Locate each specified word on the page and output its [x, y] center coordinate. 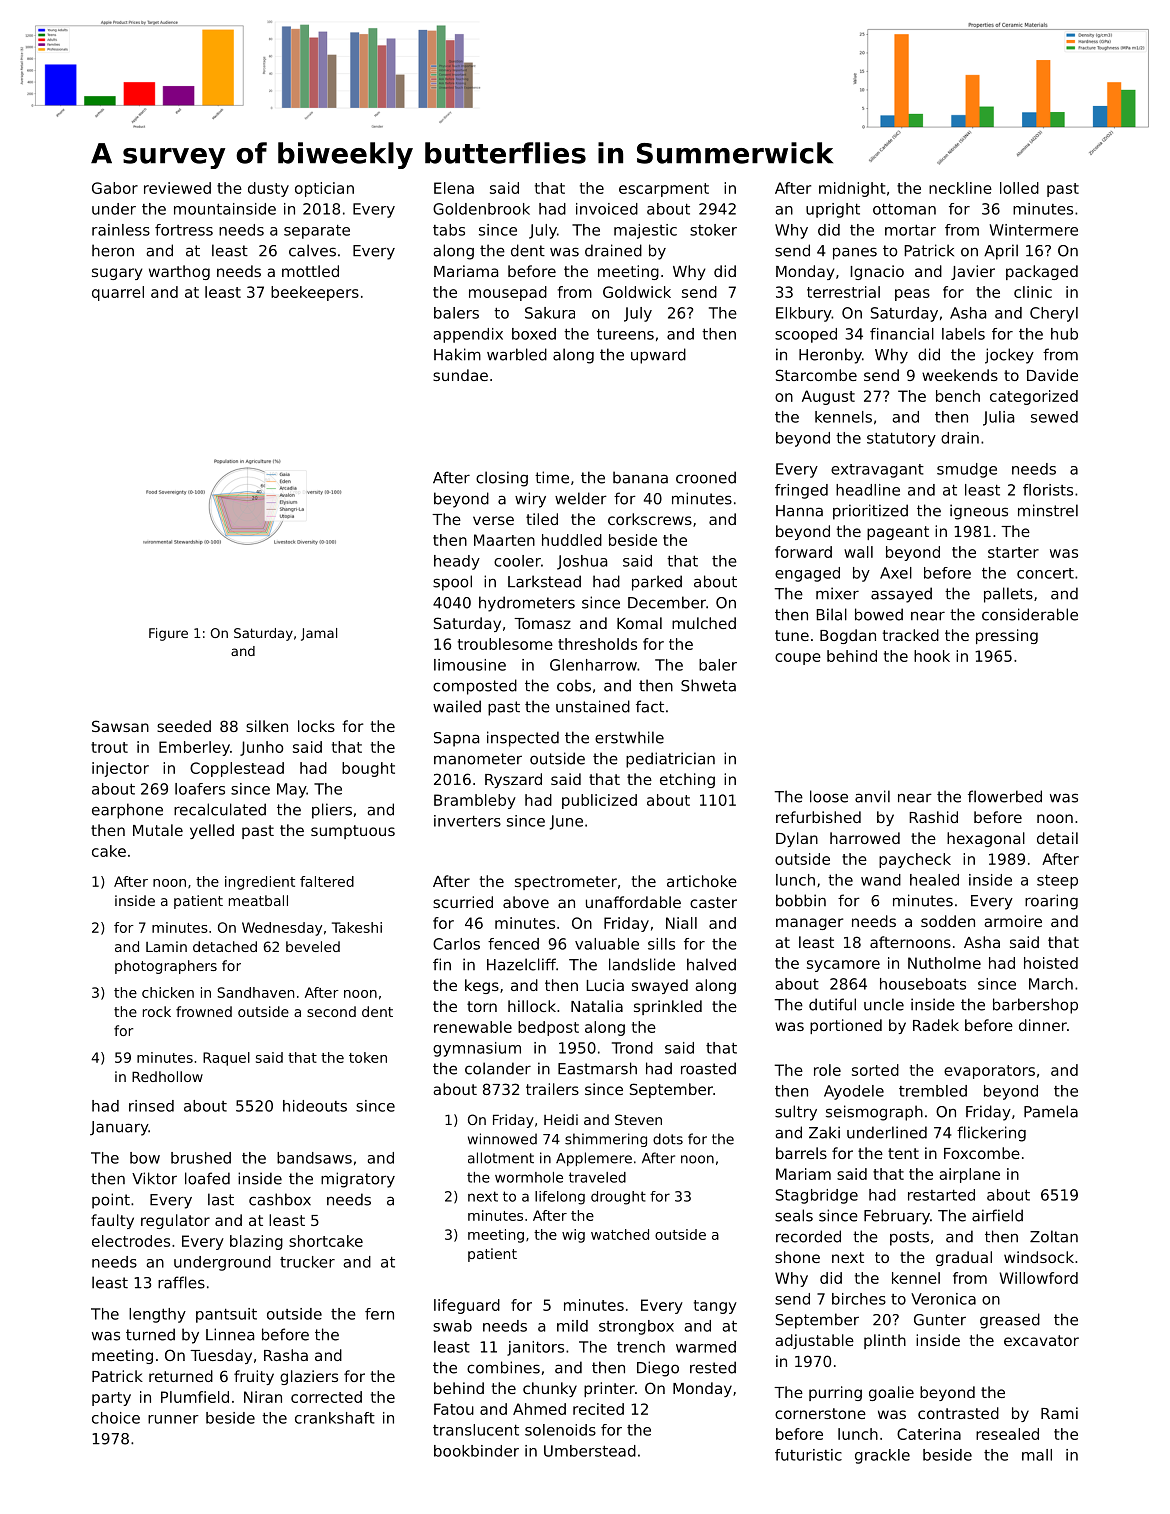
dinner [1043, 1025]
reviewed [177, 188]
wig [573, 1236]
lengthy [157, 1315]
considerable [1030, 614]
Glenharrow [593, 665]
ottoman [904, 209]
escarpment [664, 190]
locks [316, 726]
